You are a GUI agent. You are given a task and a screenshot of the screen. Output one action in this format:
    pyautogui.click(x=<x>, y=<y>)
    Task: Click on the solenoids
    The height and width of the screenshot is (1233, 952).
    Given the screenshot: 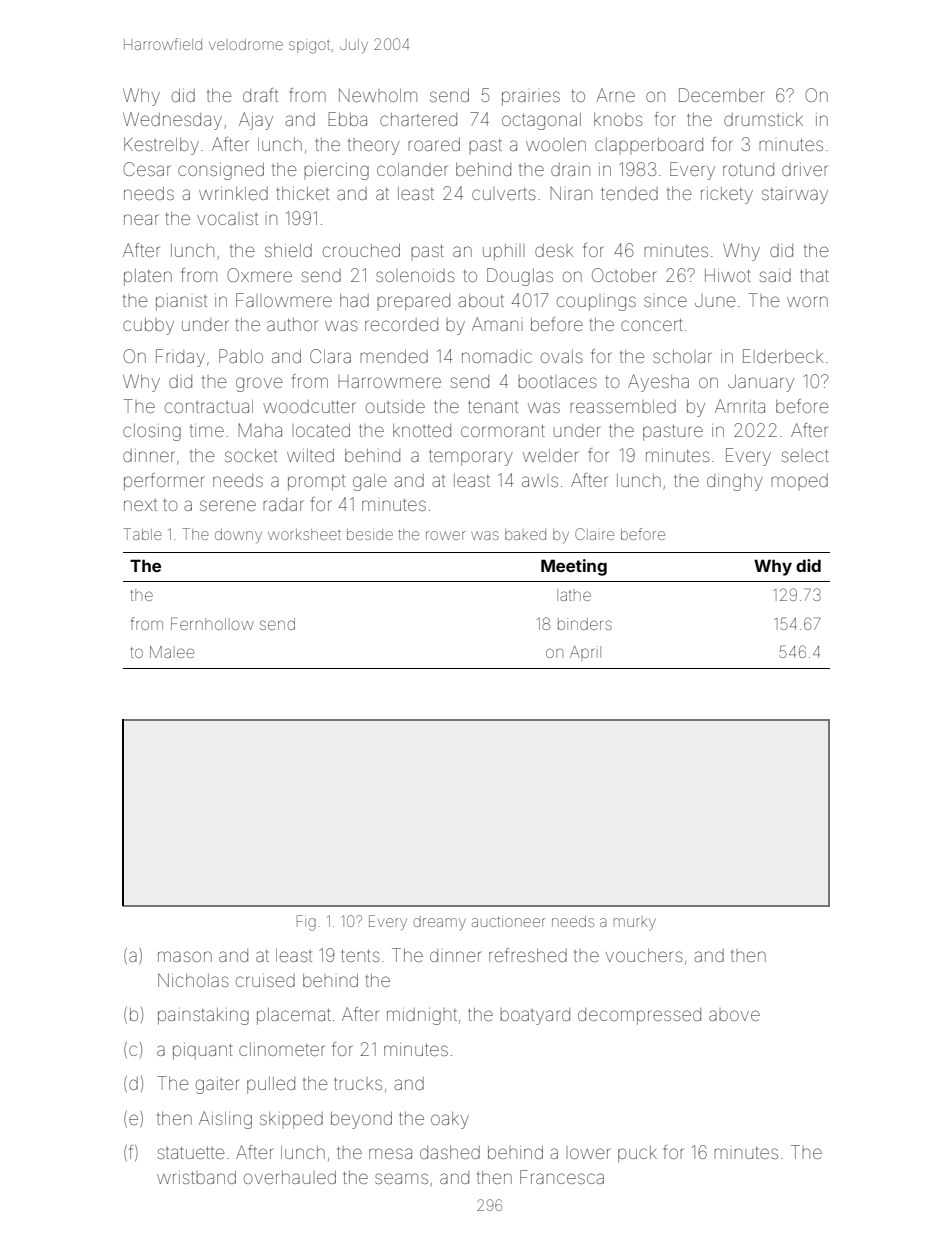 What is the action you would take?
    pyautogui.click(x=415, y=275)
